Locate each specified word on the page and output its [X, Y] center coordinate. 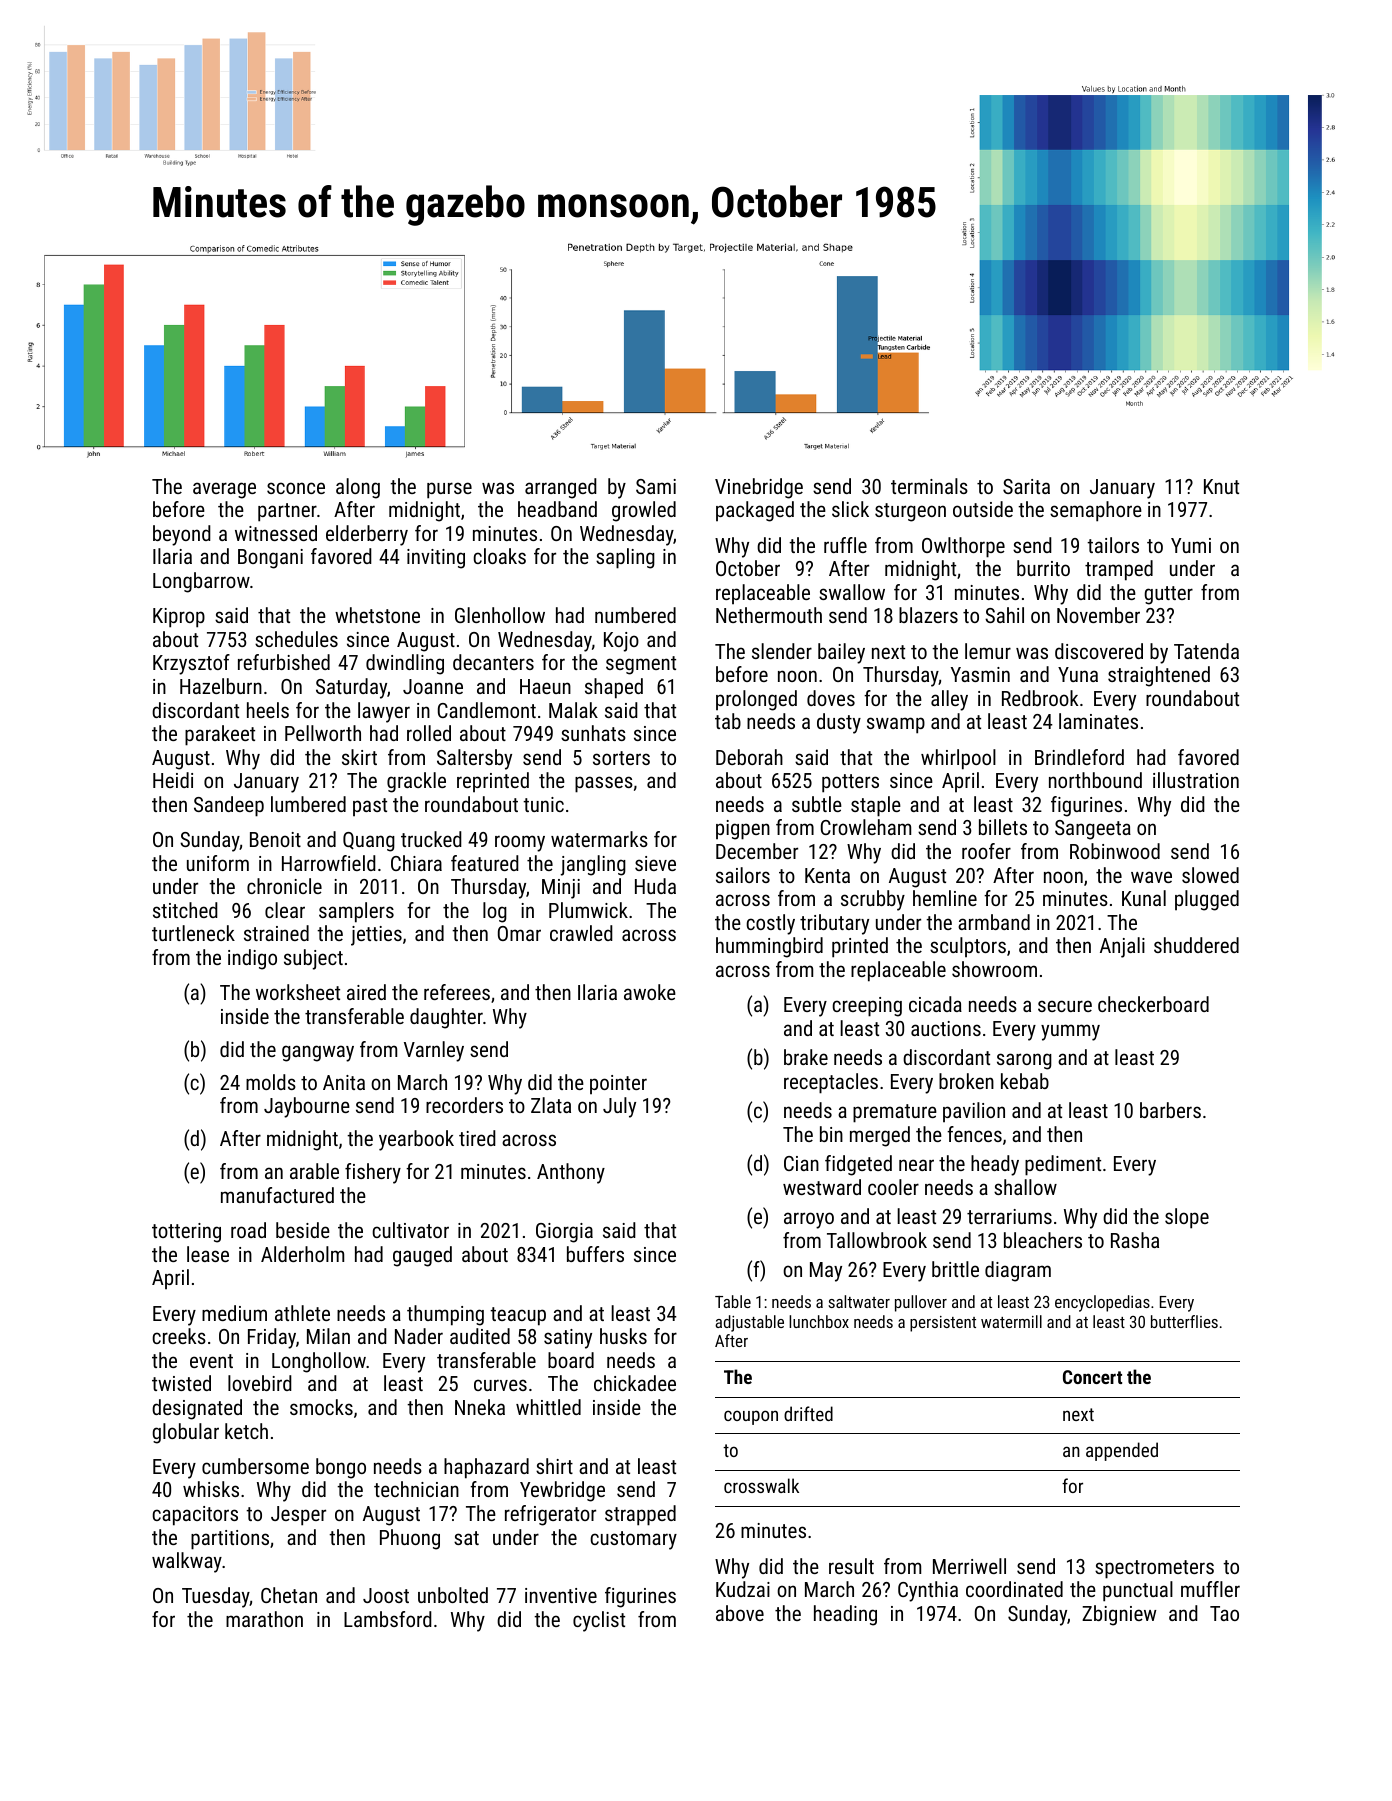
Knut [1221, 486]
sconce [296, 488]
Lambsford [388, 1619]
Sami [656, 486]
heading [845, 1615]
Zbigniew [1119, 1615]
